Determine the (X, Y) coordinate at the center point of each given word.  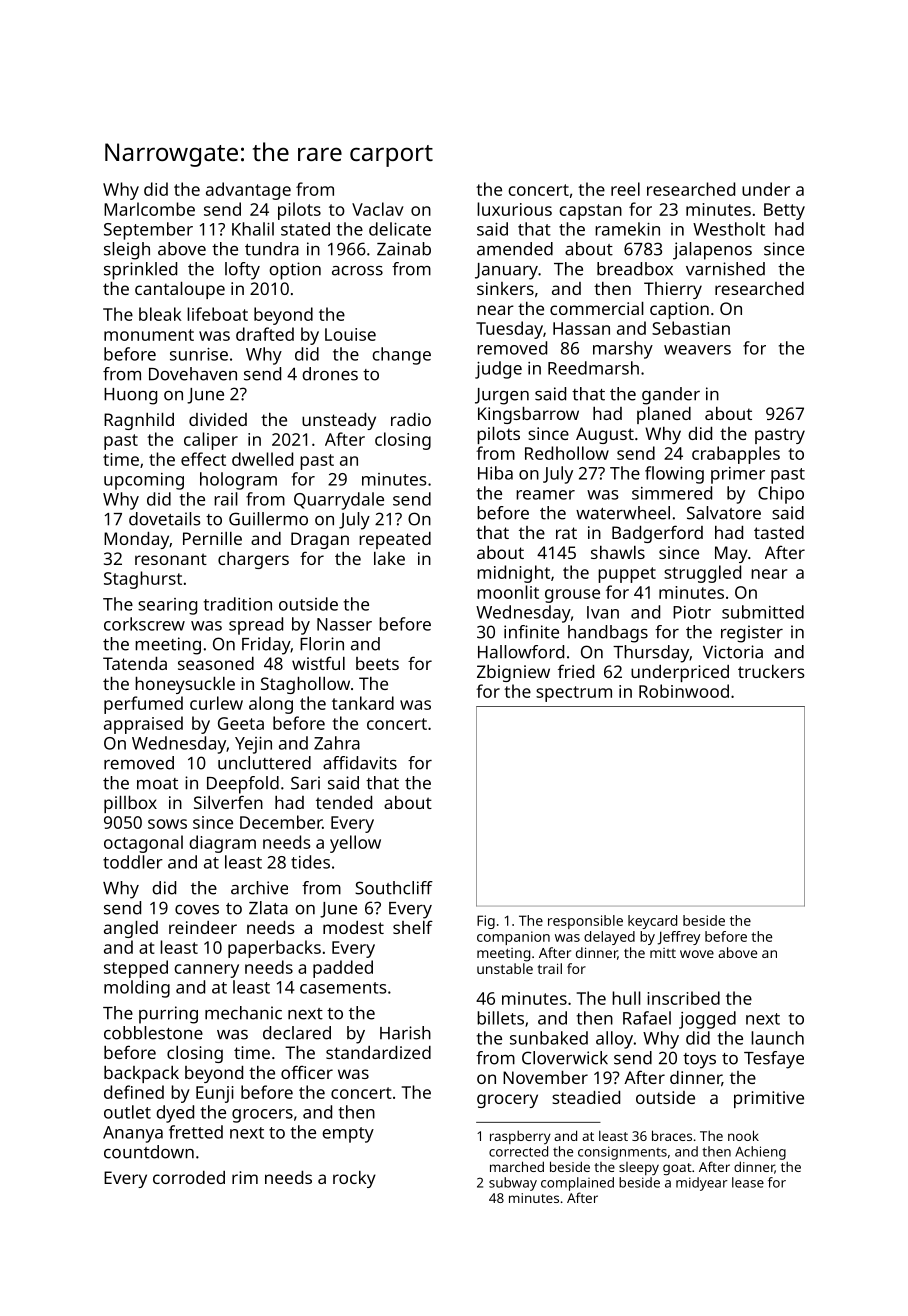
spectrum (574, 694)
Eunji (215, 1094)
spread (256, 626)
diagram (222, 844)
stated (305, 229)
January (506, 271)
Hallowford (521, 652)
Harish (405, 1033)
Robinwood (684, 691)
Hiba (495, 473)
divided (218, 419)
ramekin (627, 229)
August (605, 435)
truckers (771, 671)
